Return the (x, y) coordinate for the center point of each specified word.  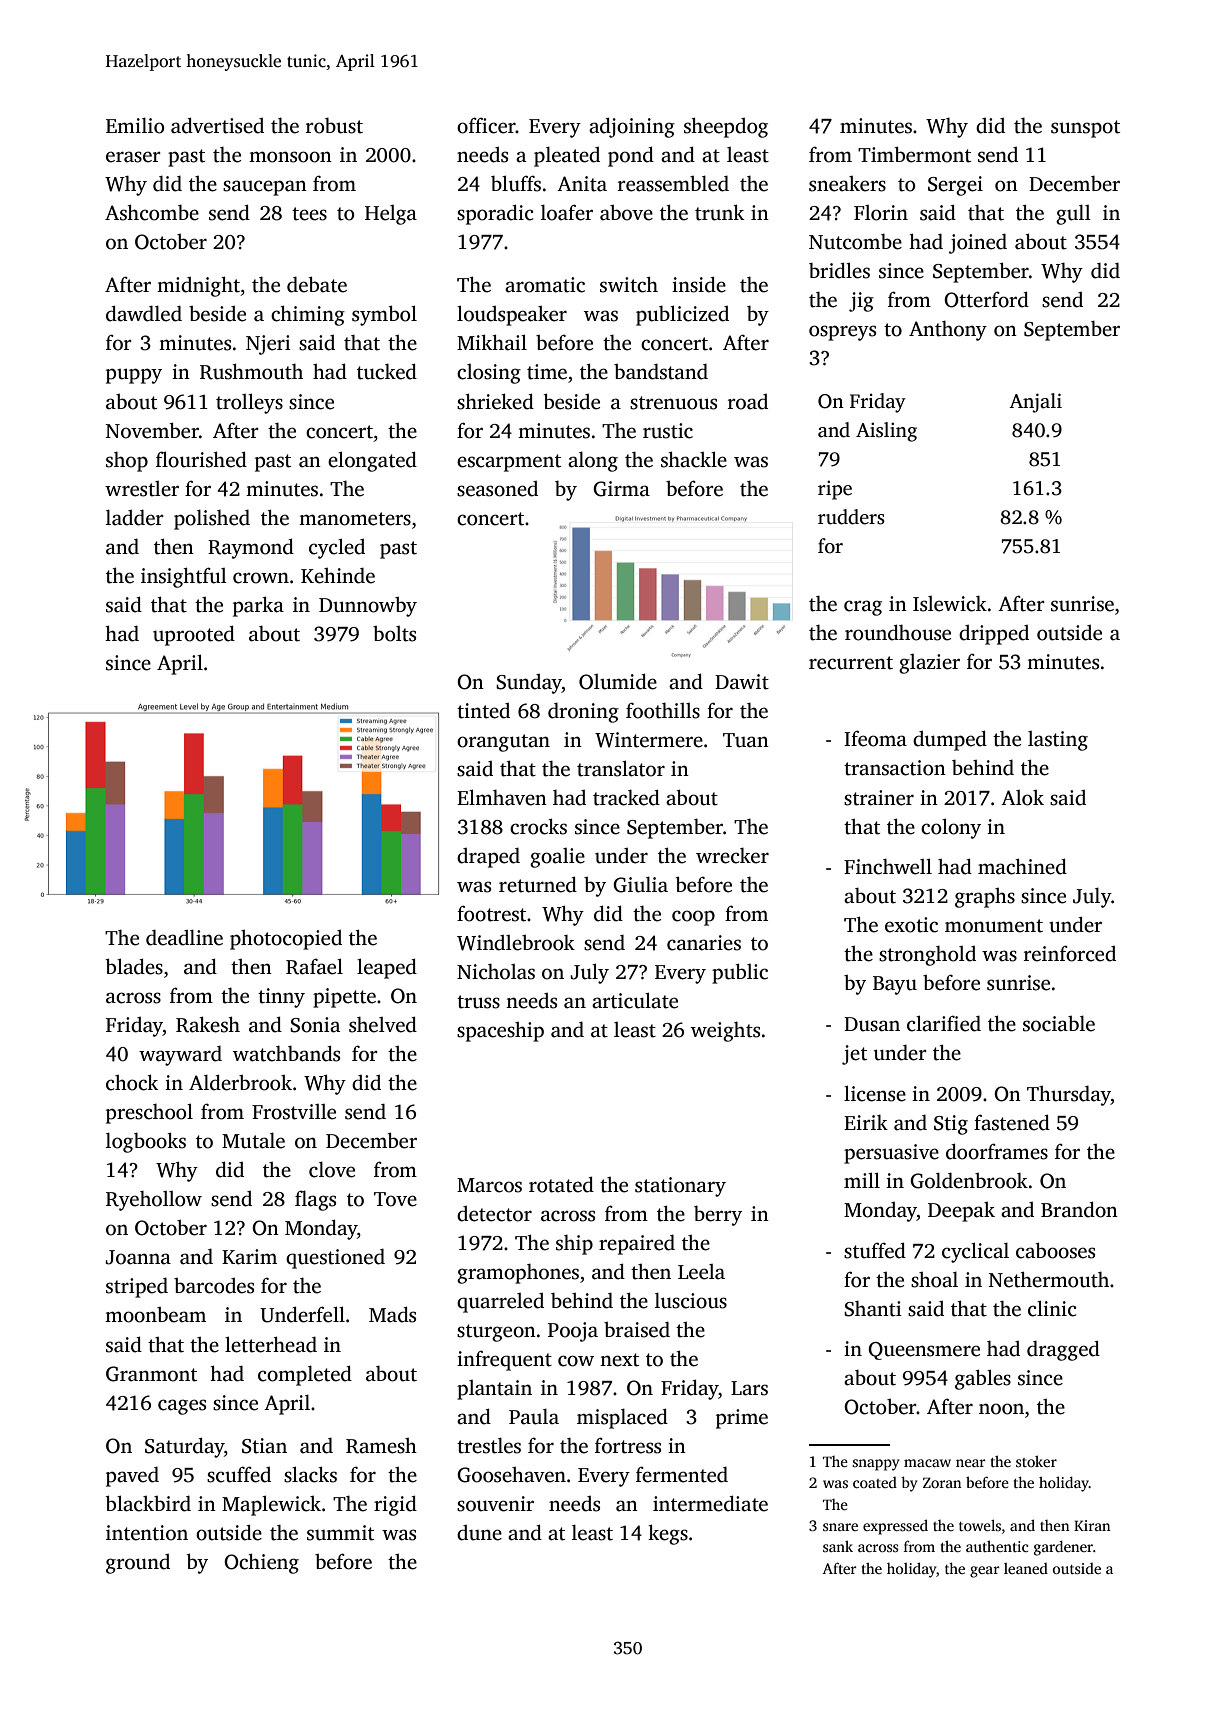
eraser (133, 157)
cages (182, 1407)
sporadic (495, 214)
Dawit (742, 682)
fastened (1012, 1122)
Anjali (1035, 403)
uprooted (194, 635)
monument (994, 926)
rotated (561, 1184)
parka (258, 606)
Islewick (950, 604)
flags (315, 1200)
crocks (538, 826)
